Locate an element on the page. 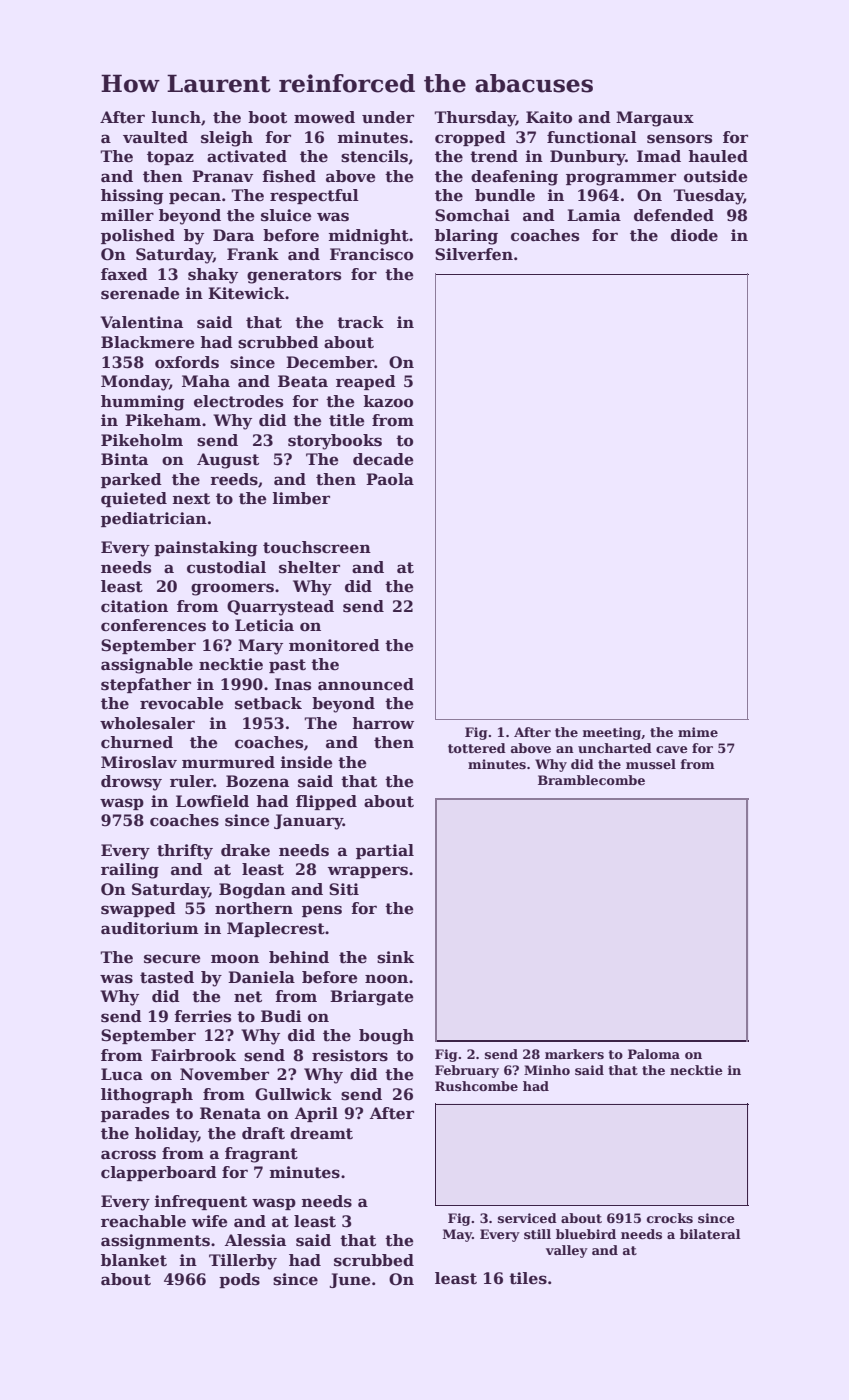  meeting is located at coordinates (611, 733).
